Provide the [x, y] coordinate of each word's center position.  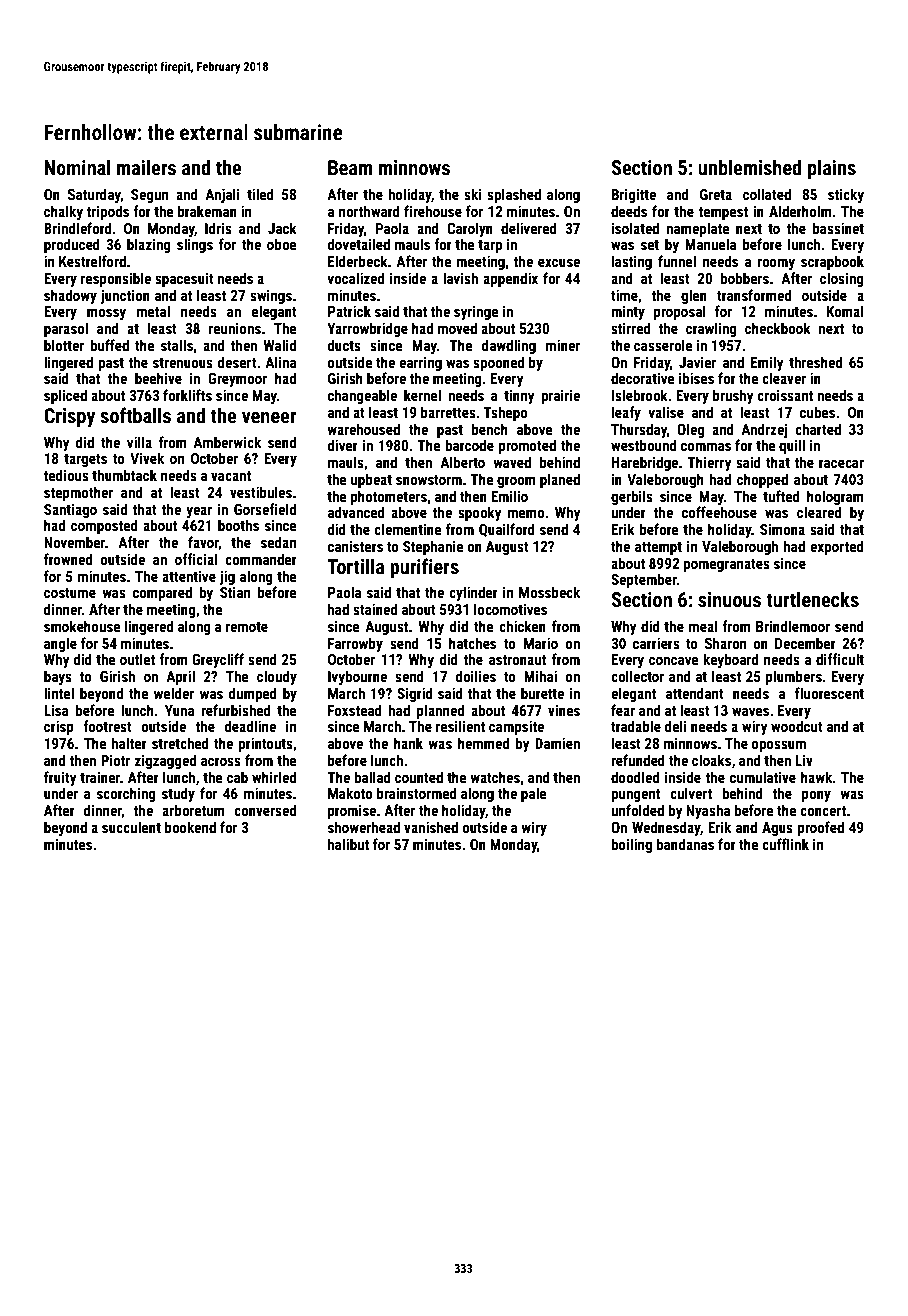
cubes [817, 412]
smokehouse [82, 626]
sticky [846, 195]
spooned [498, 363]
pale [534, 794]
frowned [68, 559]
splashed [514, 195]
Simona [782, 529]
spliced [65, 396]
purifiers [424, 568]
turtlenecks [812, 599]
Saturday [94, 195]
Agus [777, 829]
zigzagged [165, 761]
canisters [355, 546]
